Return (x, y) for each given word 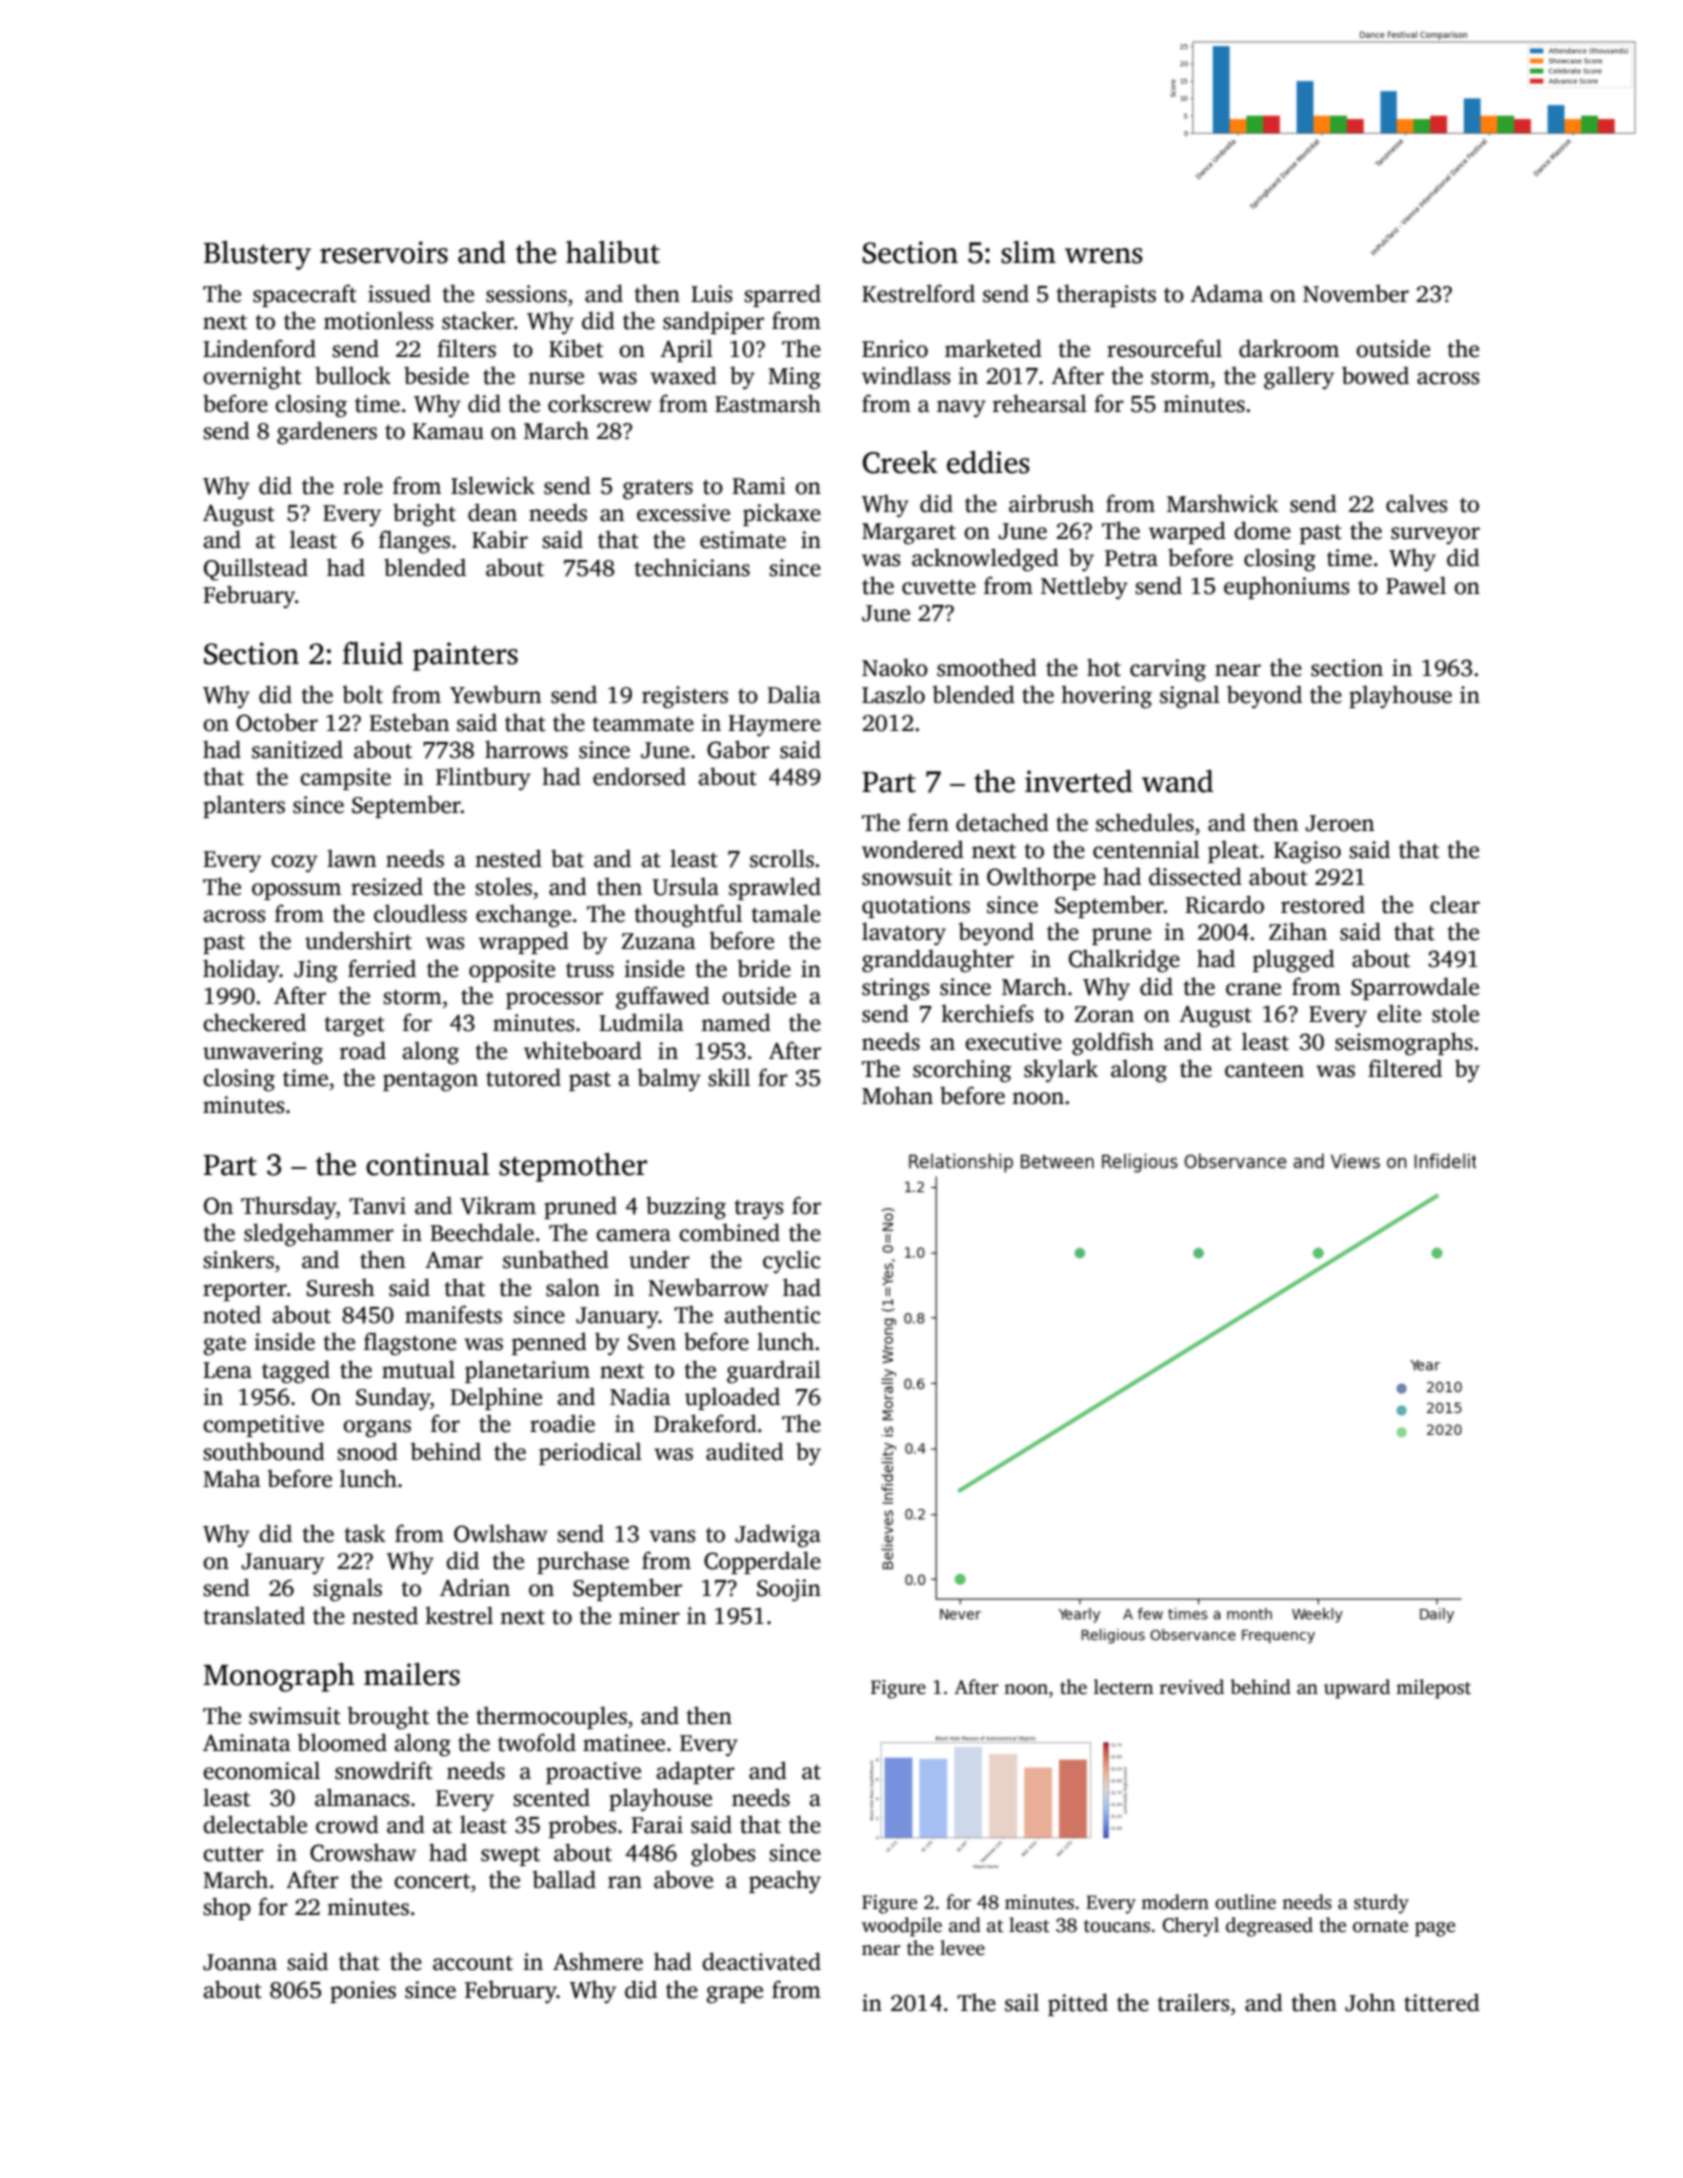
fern (928, 822)
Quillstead (256, 569)
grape (734, 1995)
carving (1168, 670)
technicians (692, 567)
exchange (523, 916)
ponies (363, 1992)
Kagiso (1307, 852)
